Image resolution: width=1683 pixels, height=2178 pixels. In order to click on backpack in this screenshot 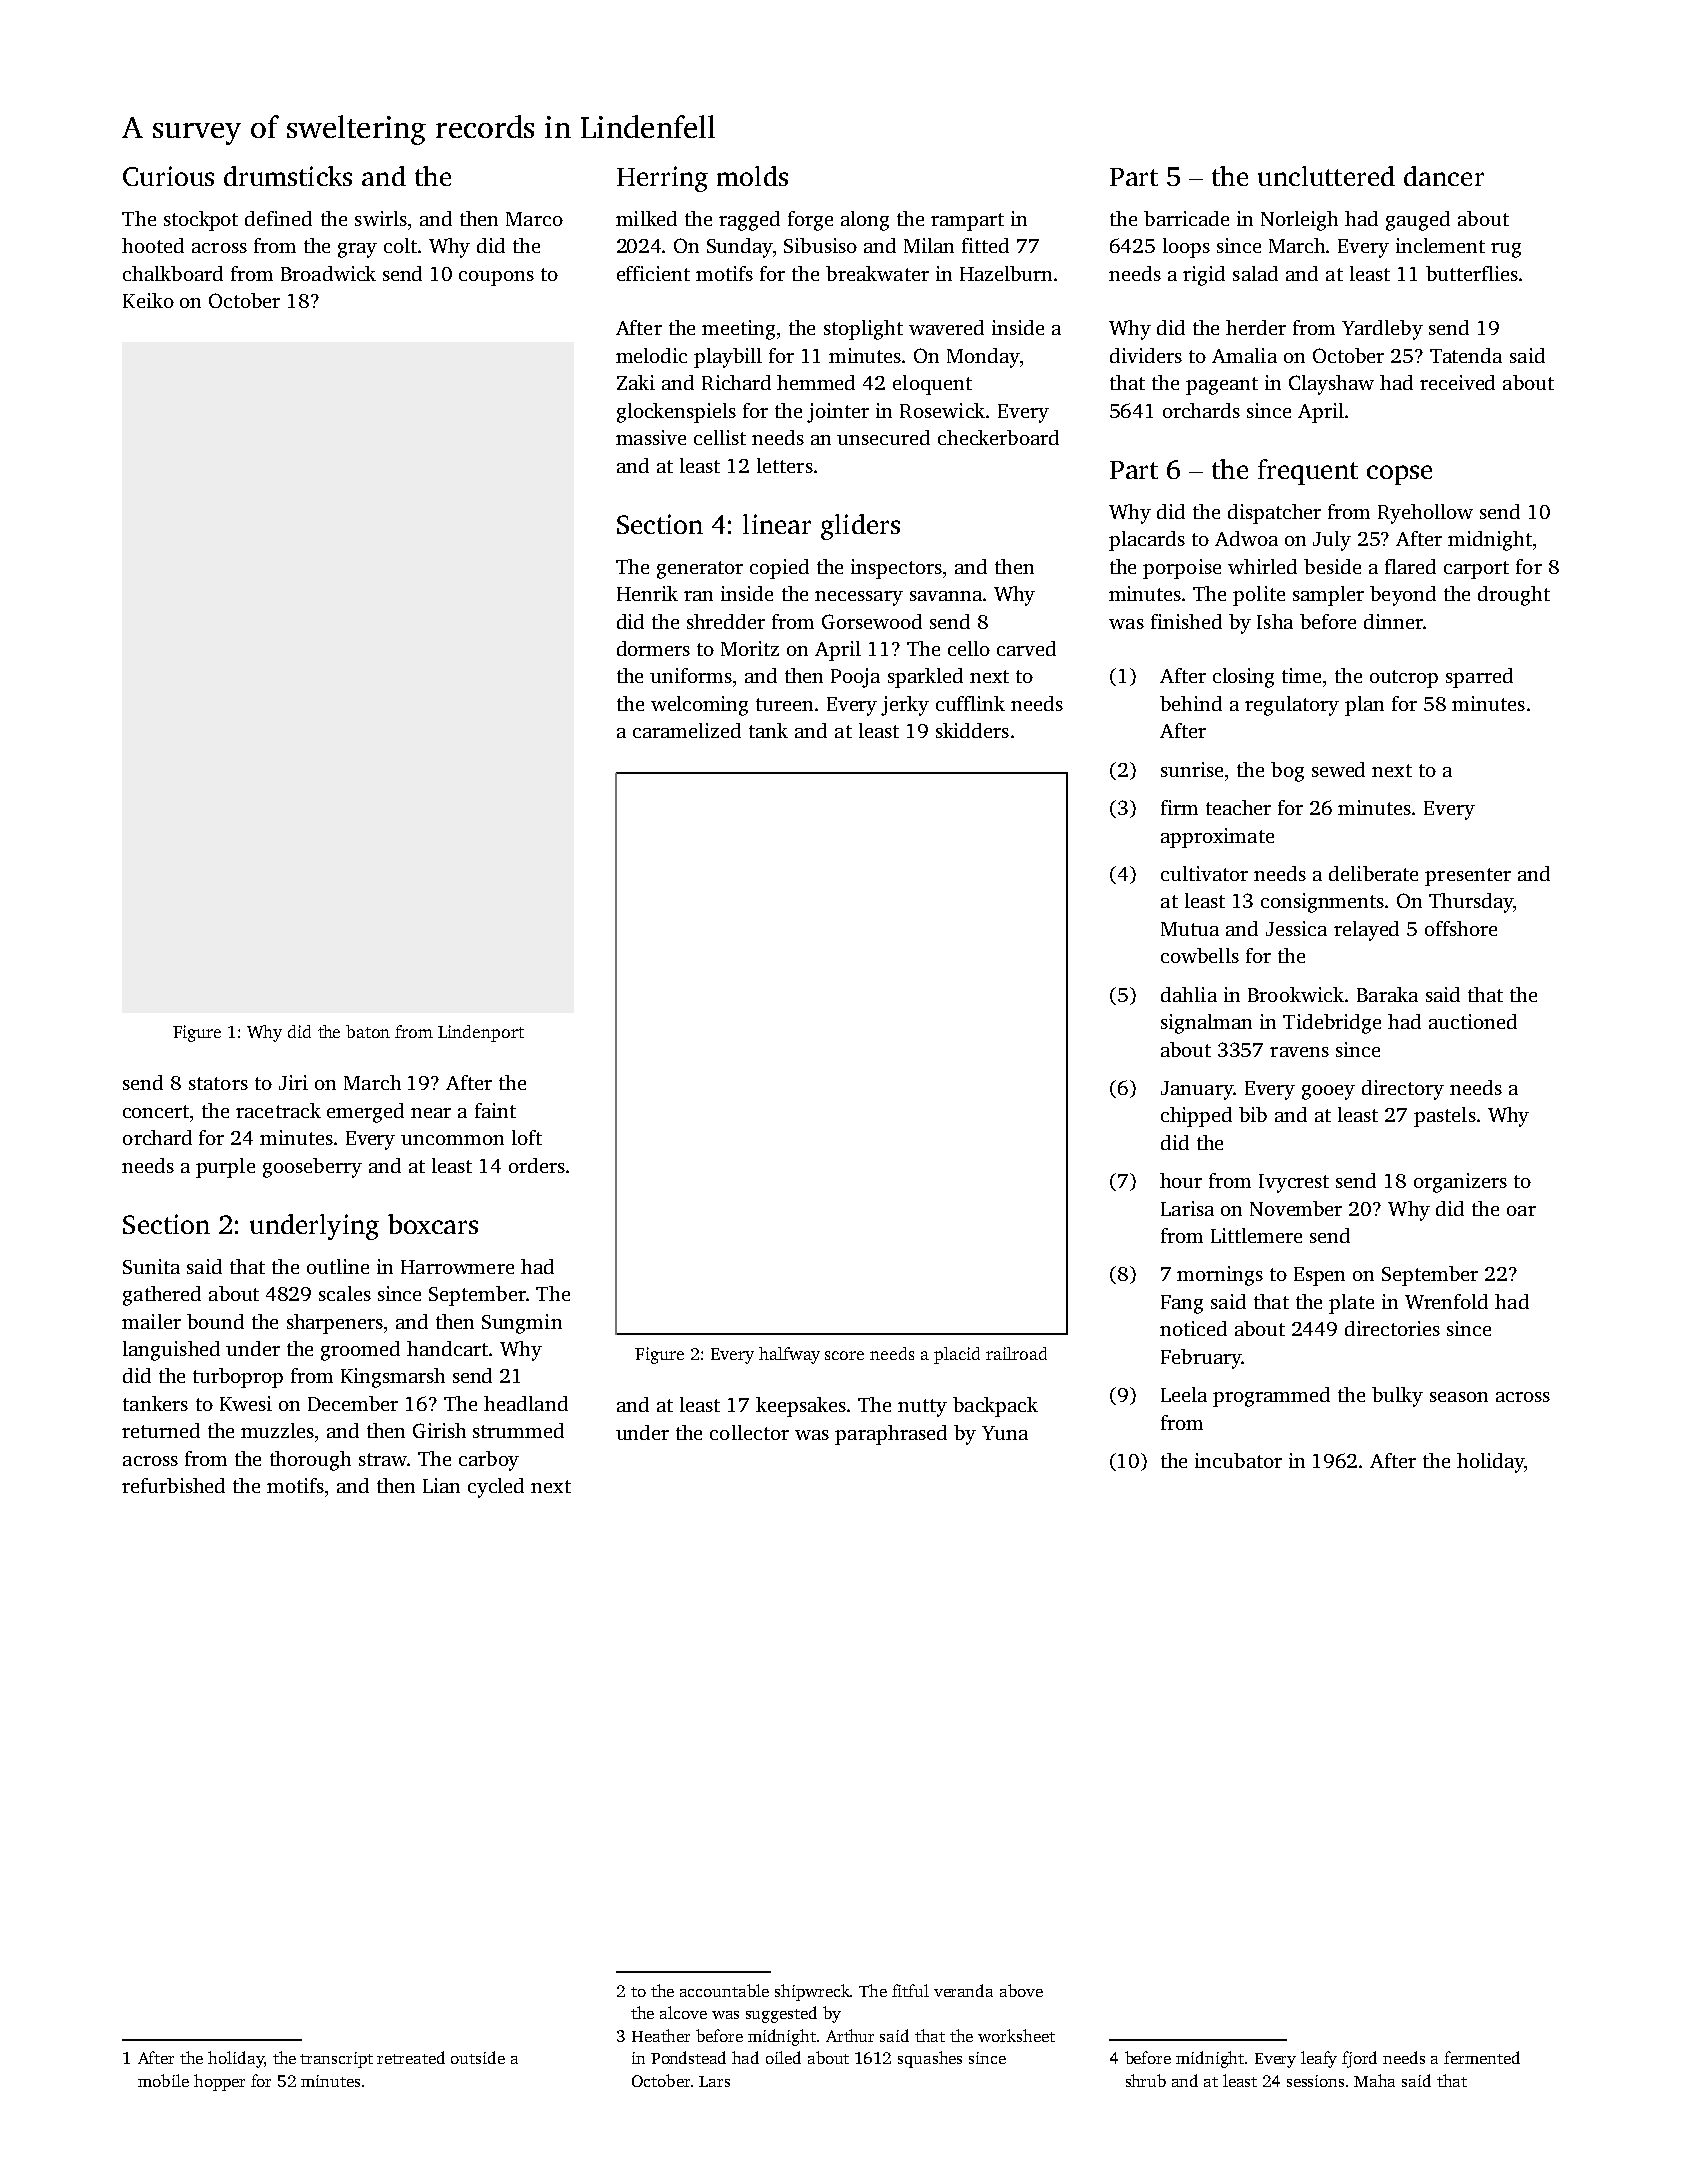, I will do `click(995, 1407)`.
